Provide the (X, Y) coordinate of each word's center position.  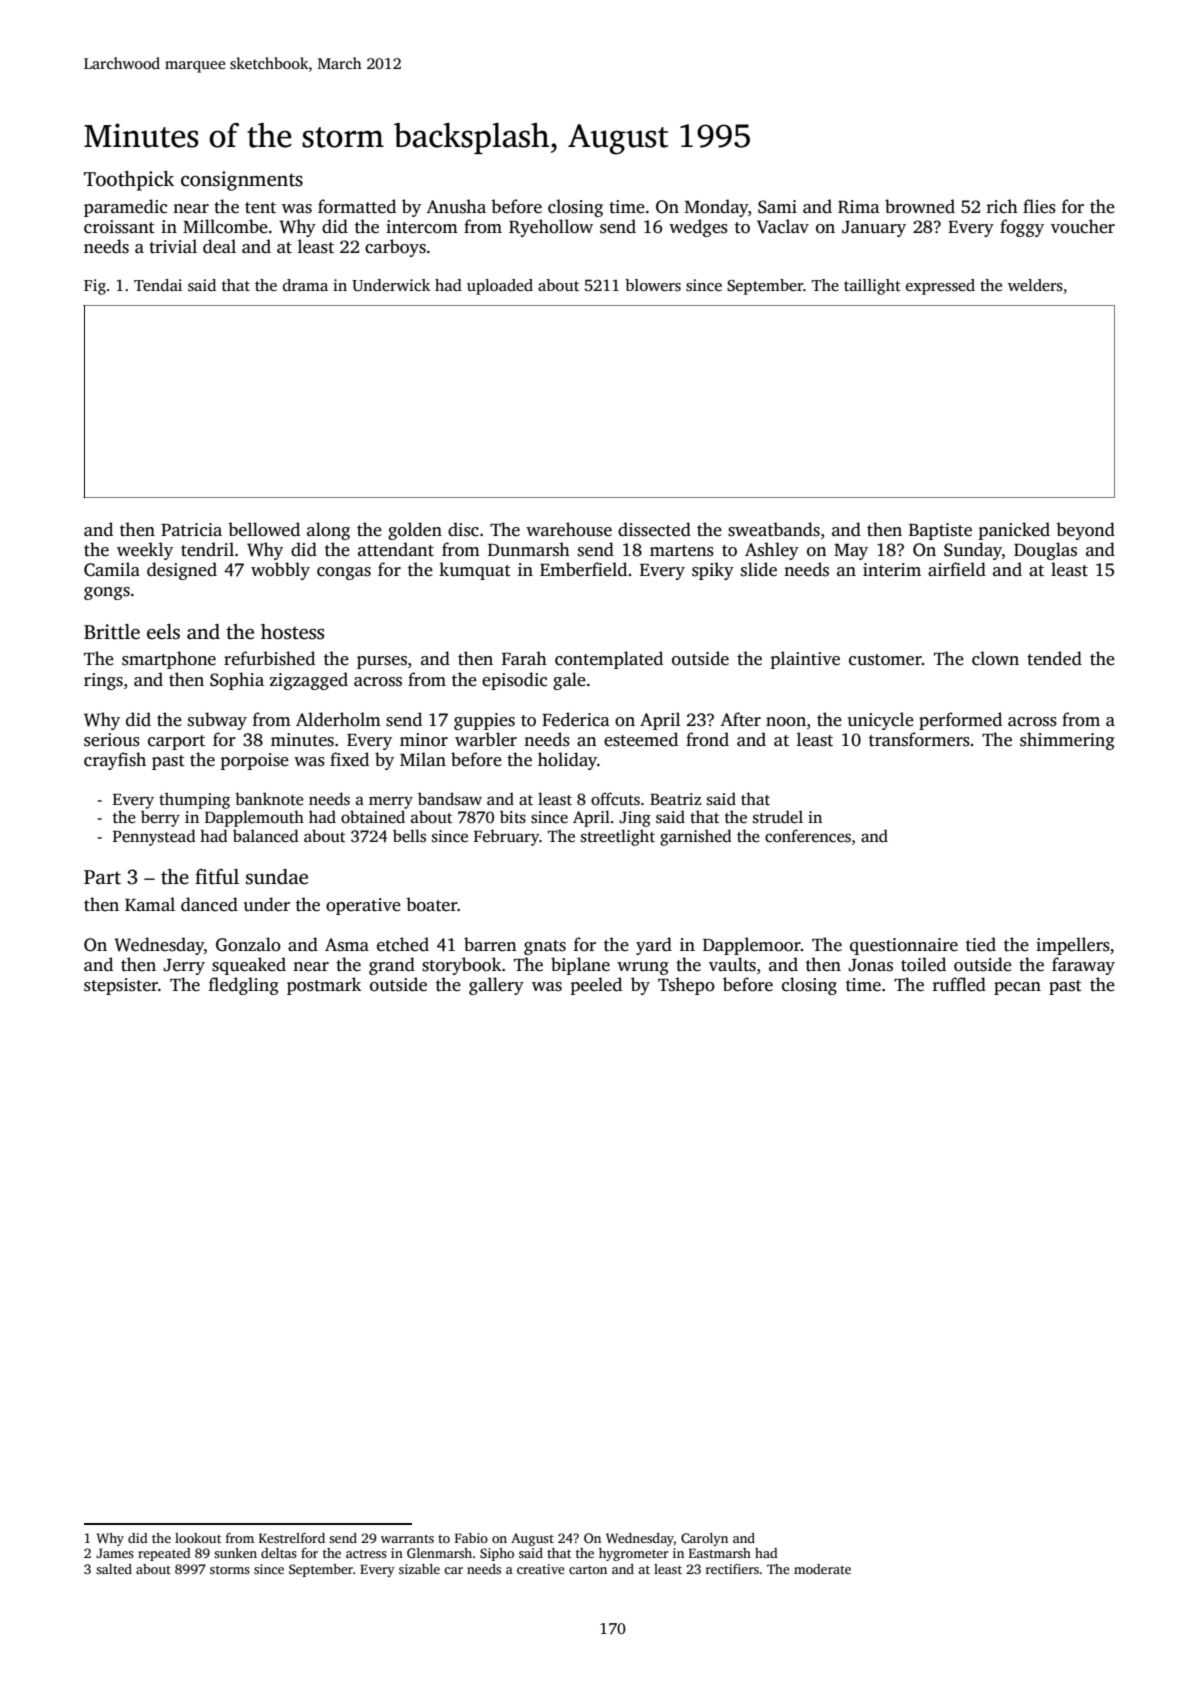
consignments (242, 181)
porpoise (254, 761)
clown (995, 658)
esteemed (641, 739)
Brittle (112, 632)
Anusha (456, 206)
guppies (484, 721)
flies (1039, 206)
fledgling (244, 986)
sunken (235, 1553)
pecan (1017, 988)
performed (960, 721)
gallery (496, 986)
